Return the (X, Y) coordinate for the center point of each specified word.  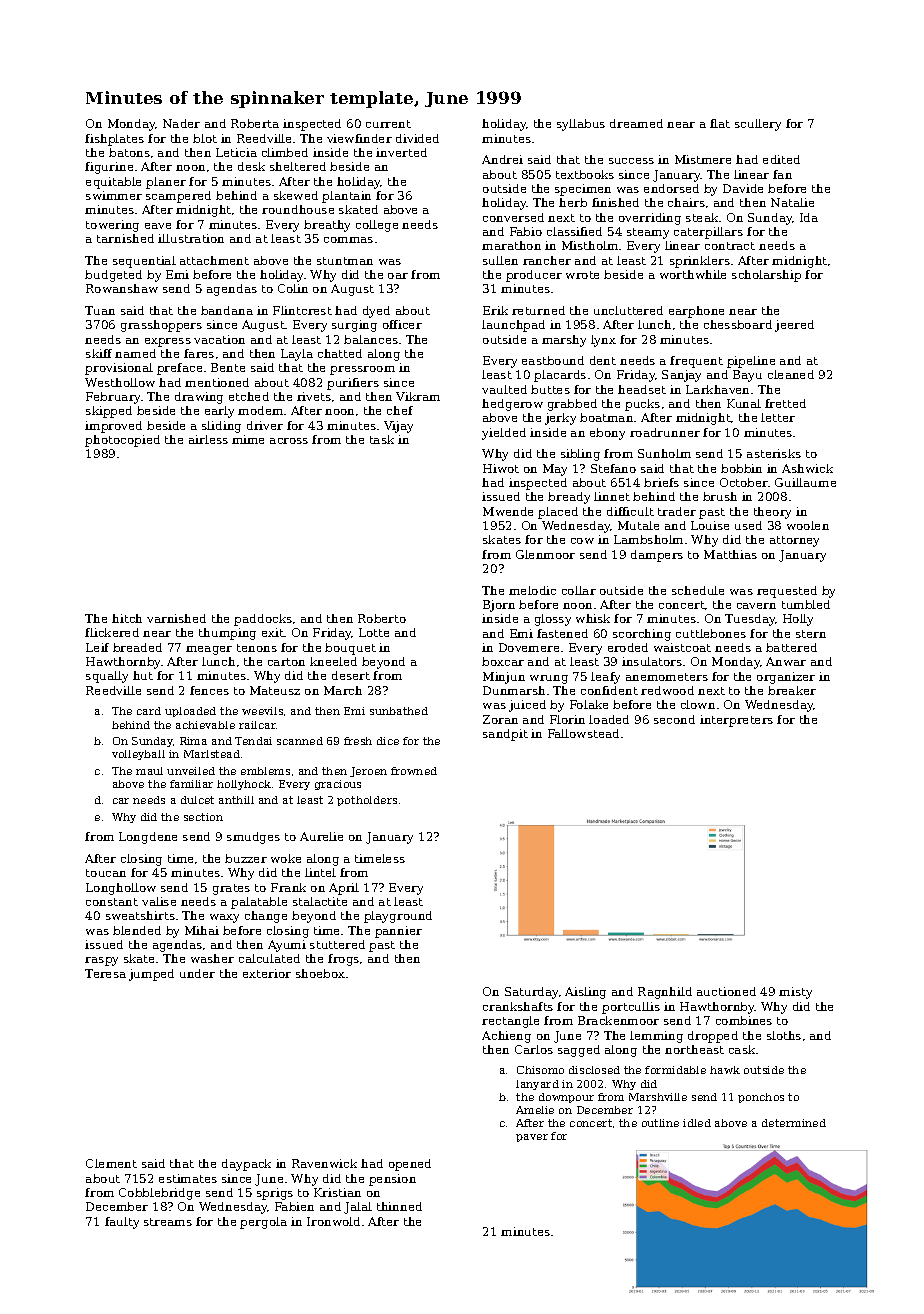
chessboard (738, 324)
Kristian (337, 1192)
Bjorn (499, 606)
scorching (642, 635)
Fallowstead (583, 733)
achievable (205, 725)
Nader (181, 123)
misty (795, 993)
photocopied (122, 441)
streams (168, 1222)
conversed (513, 217)
